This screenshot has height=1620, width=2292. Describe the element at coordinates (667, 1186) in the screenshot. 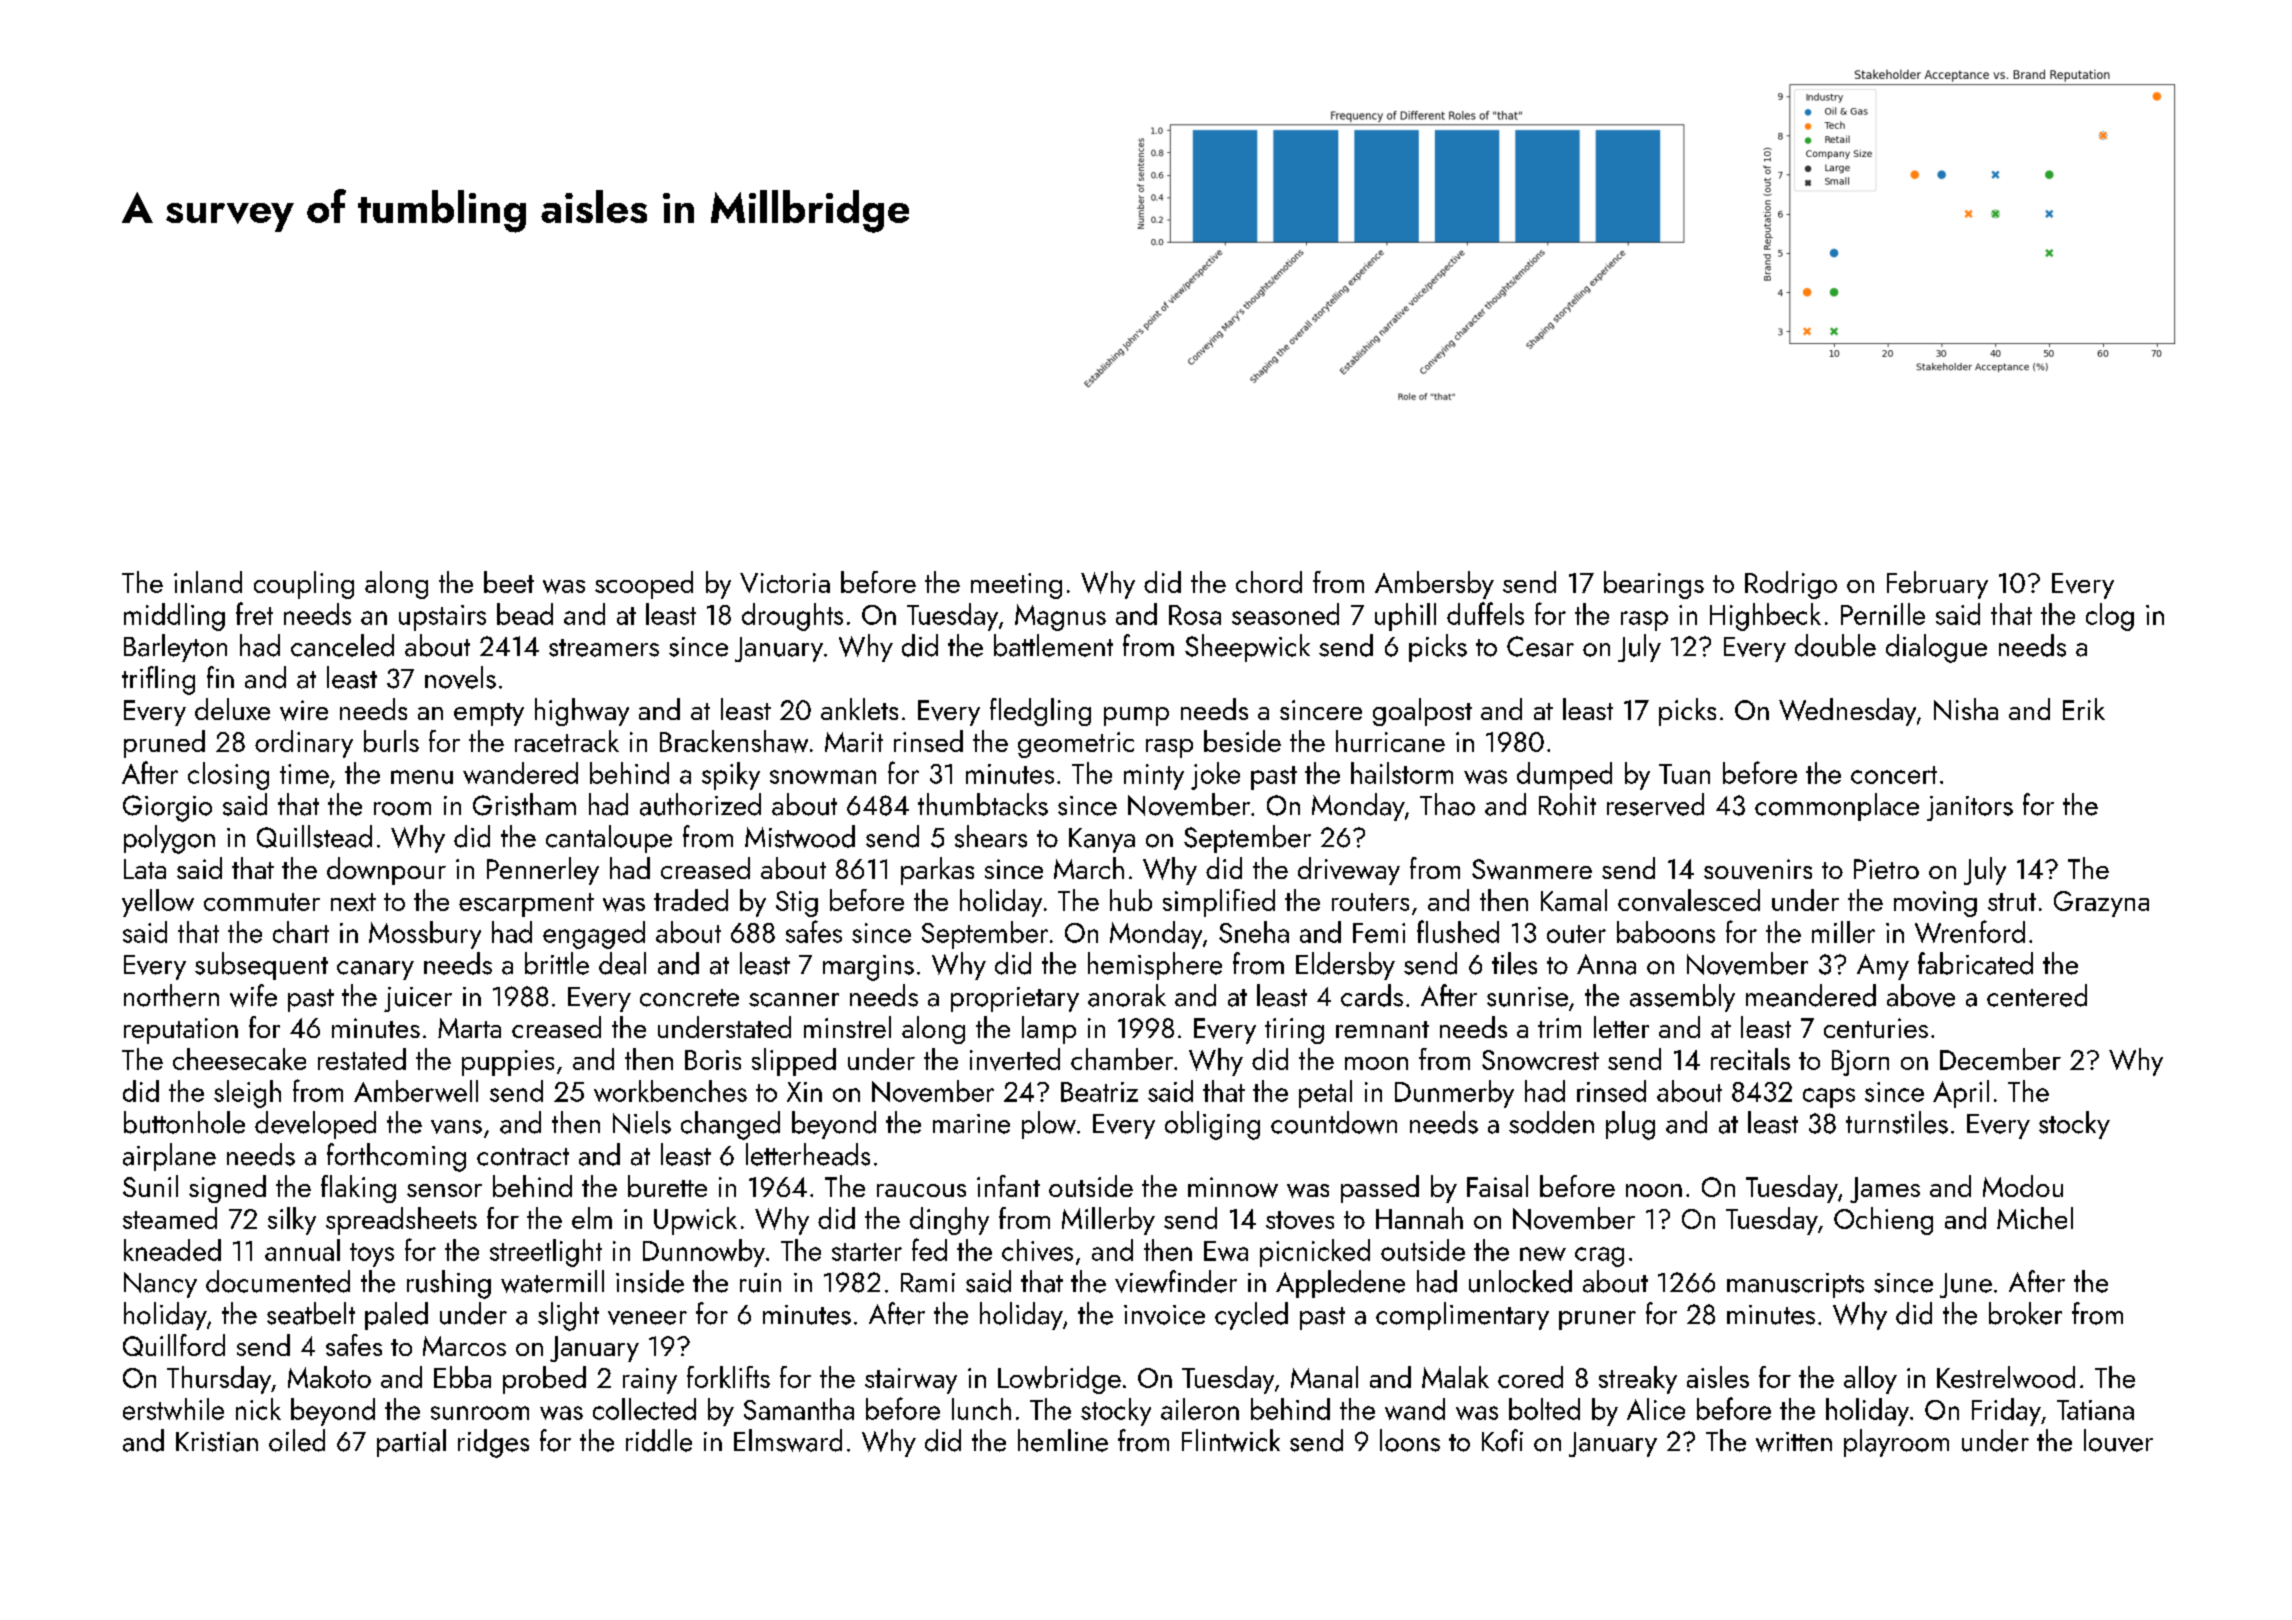

I see `burette` at that location.
